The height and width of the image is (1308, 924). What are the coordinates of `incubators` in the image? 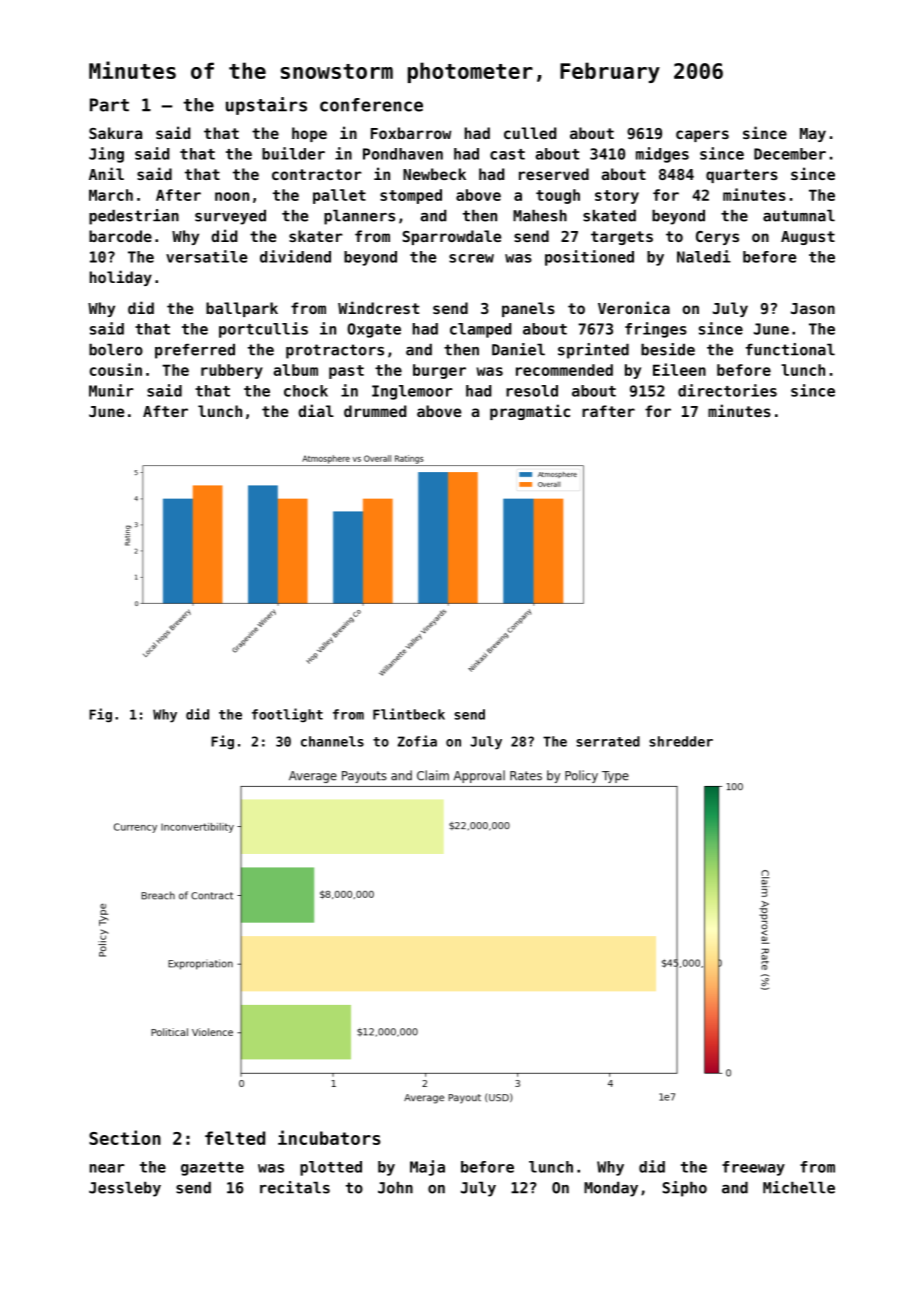 It's located at (329, 1137).
